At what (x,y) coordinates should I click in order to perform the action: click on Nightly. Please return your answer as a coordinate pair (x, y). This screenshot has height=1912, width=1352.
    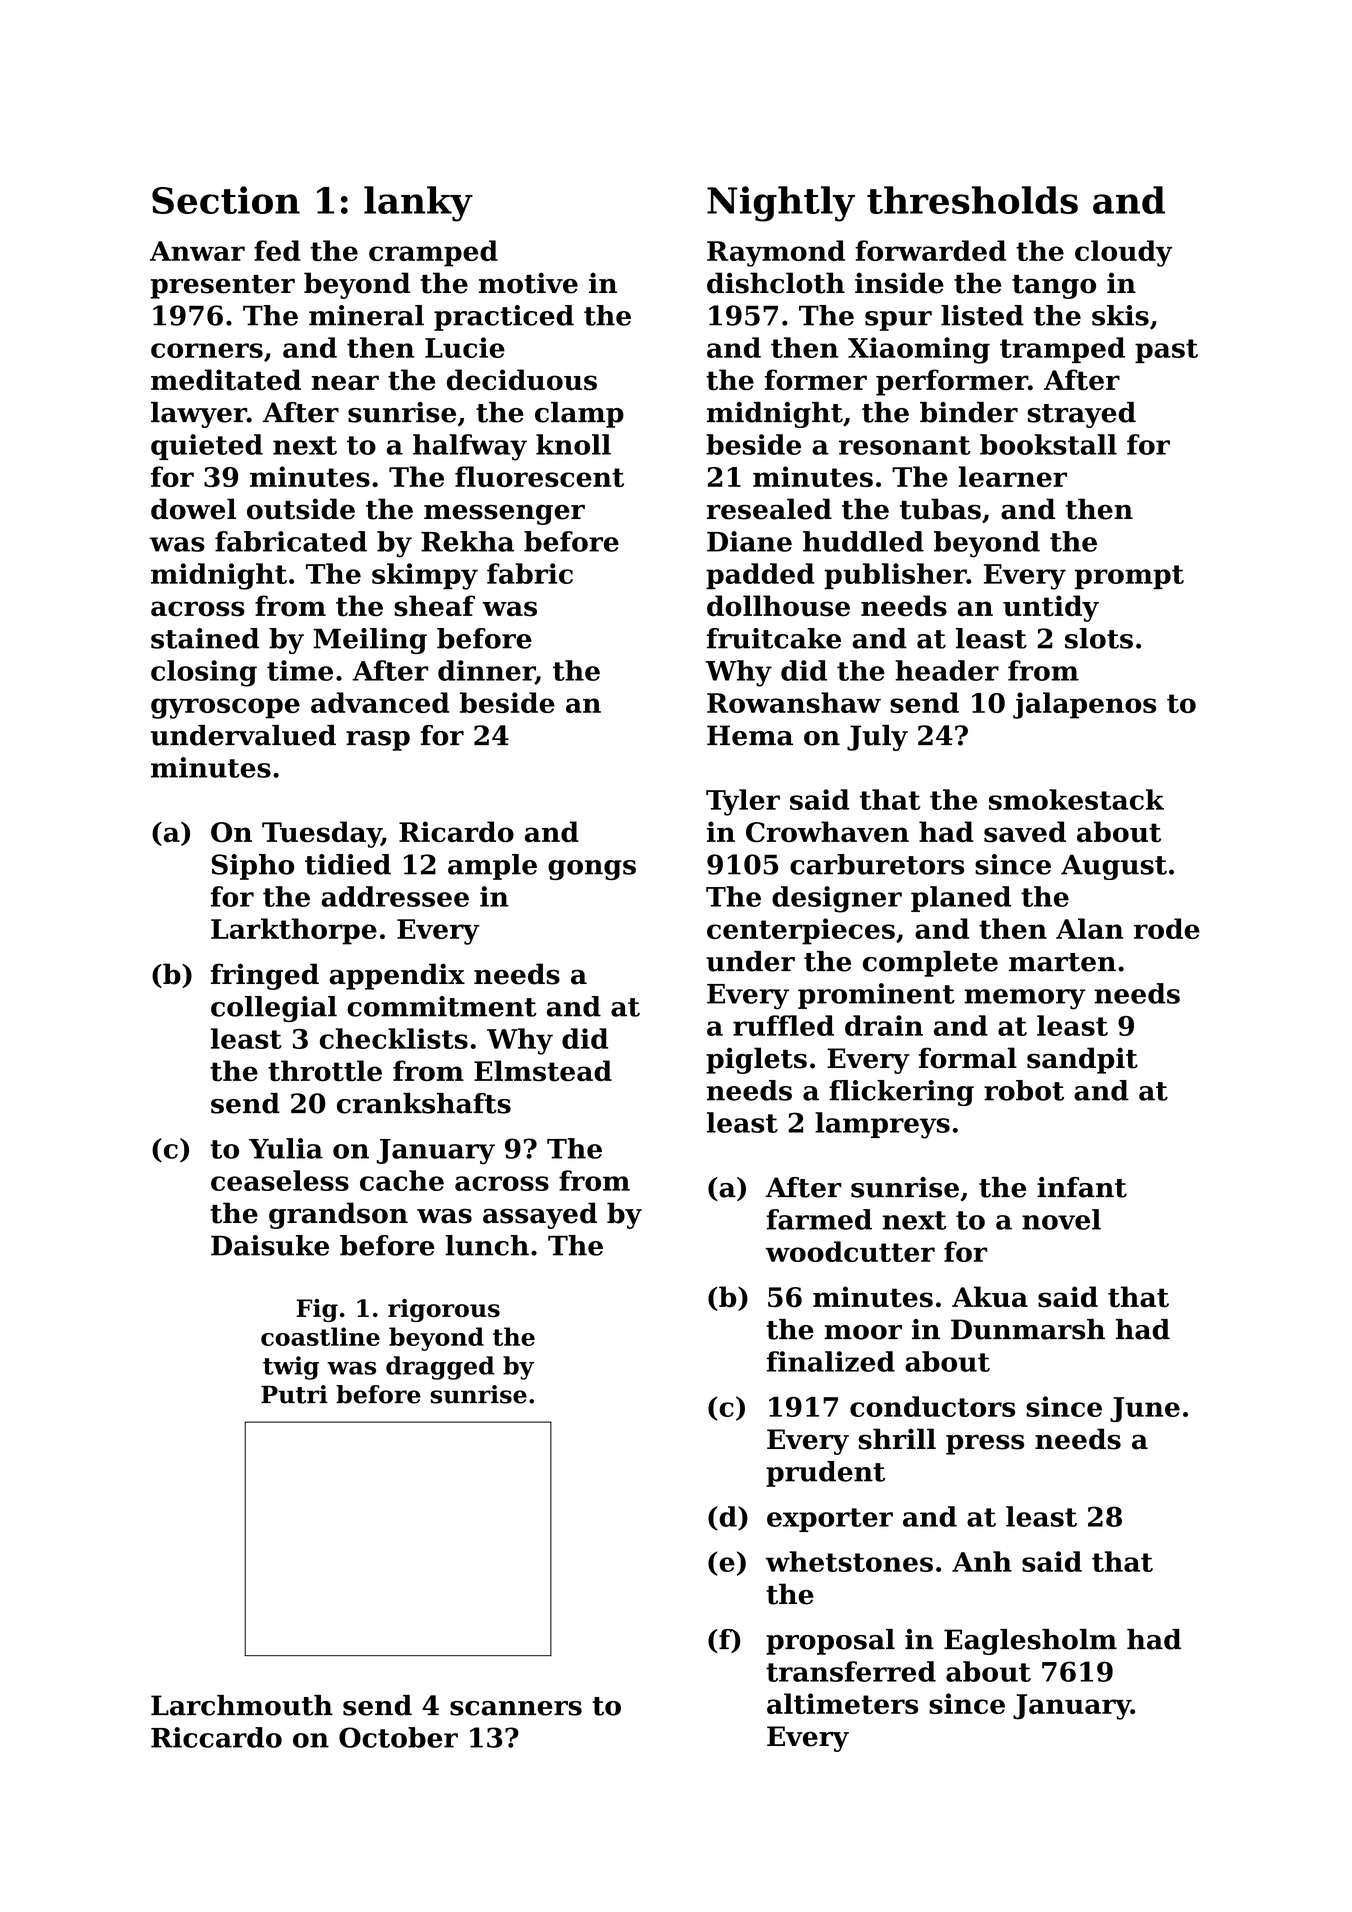
    Looking at the image, I should click on (781, 204).
